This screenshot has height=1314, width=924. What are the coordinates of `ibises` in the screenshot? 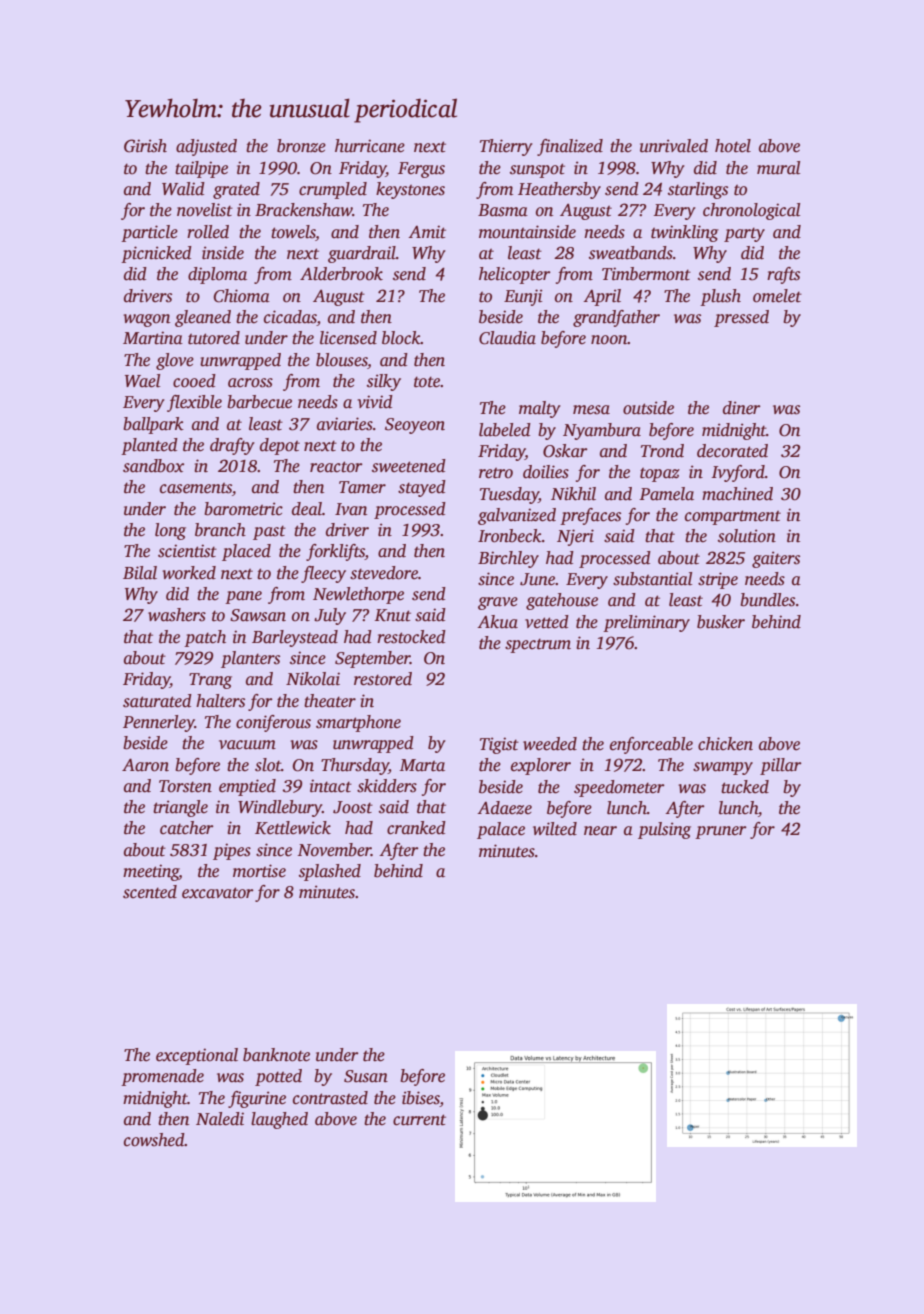 It's located at (421, 1098).
